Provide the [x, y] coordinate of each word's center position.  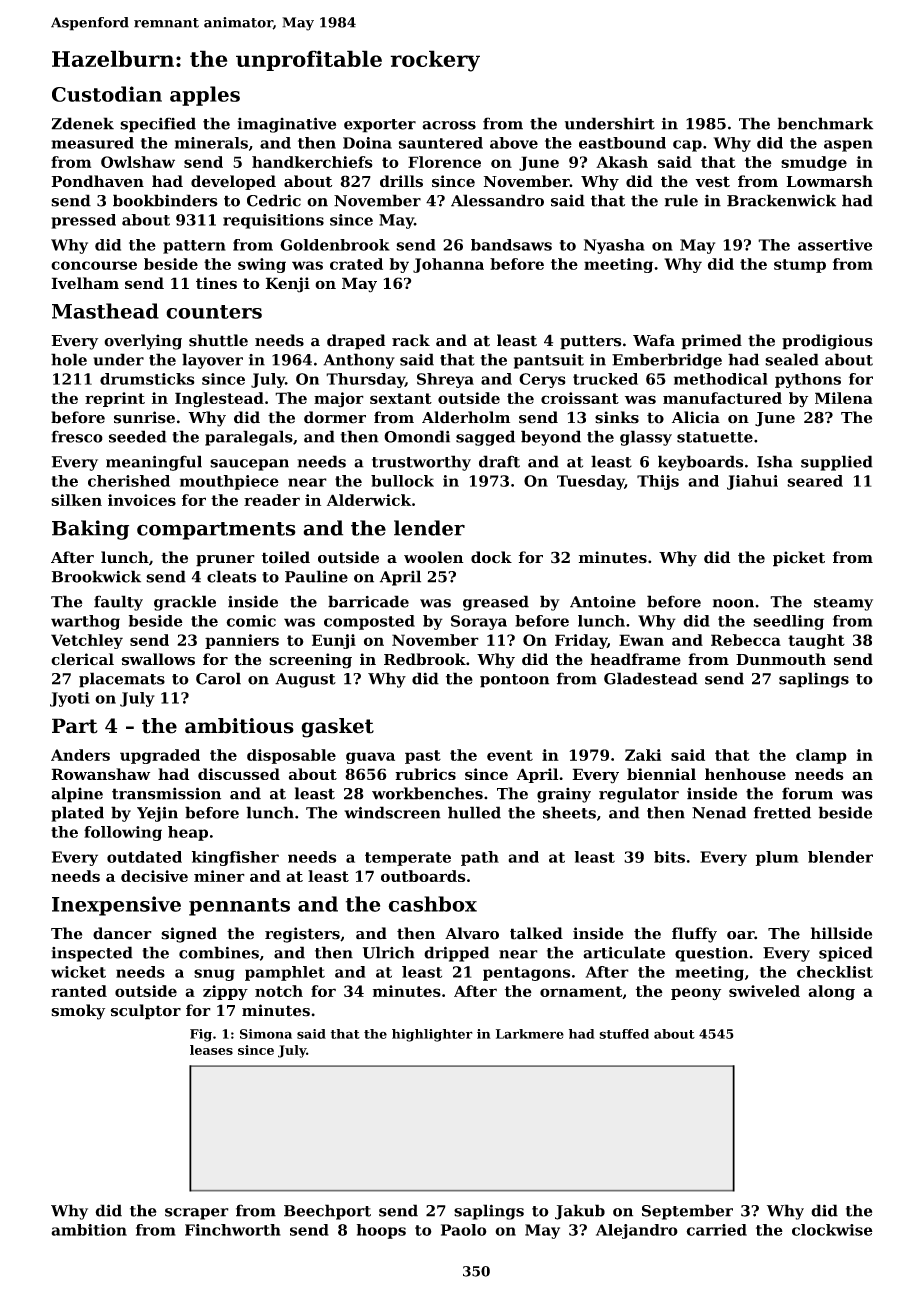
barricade [368, 601]
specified [158, 125]
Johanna [448, 265]
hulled [474, 812]
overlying [143, 342]
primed [712, 342]
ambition [89, 1230]
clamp [821, 756]
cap [687, 146]
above [514, 143]
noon [733, 603]
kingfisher [235, 858]
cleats [231, 576]
